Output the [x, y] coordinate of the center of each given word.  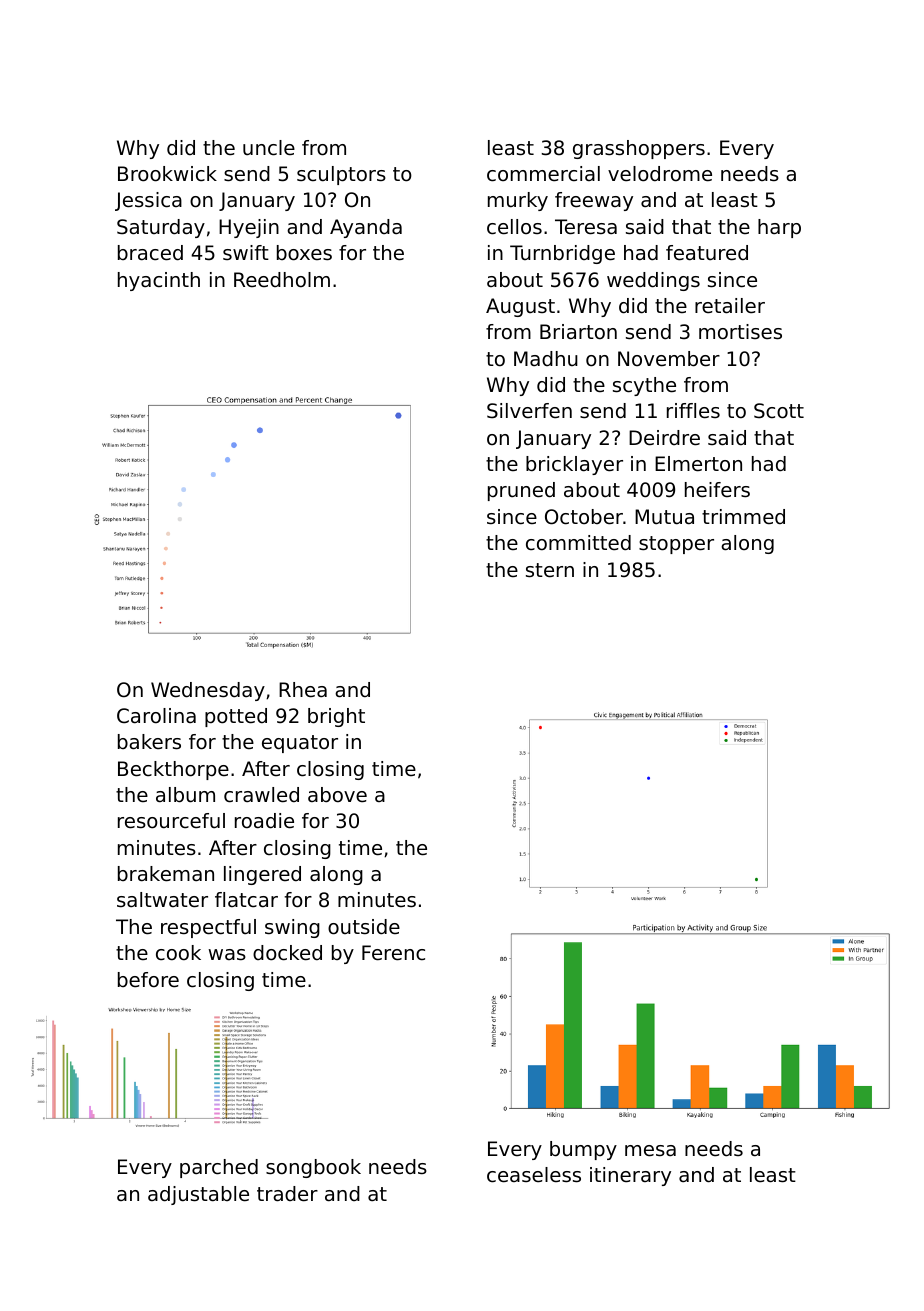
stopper [676, 545]
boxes [304, 253]
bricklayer [574, 465]
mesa [650, 1151]
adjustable [198, 1195]
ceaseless [534, 1175]
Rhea [303, 690]
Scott [779, 411]
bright [336, 717]
